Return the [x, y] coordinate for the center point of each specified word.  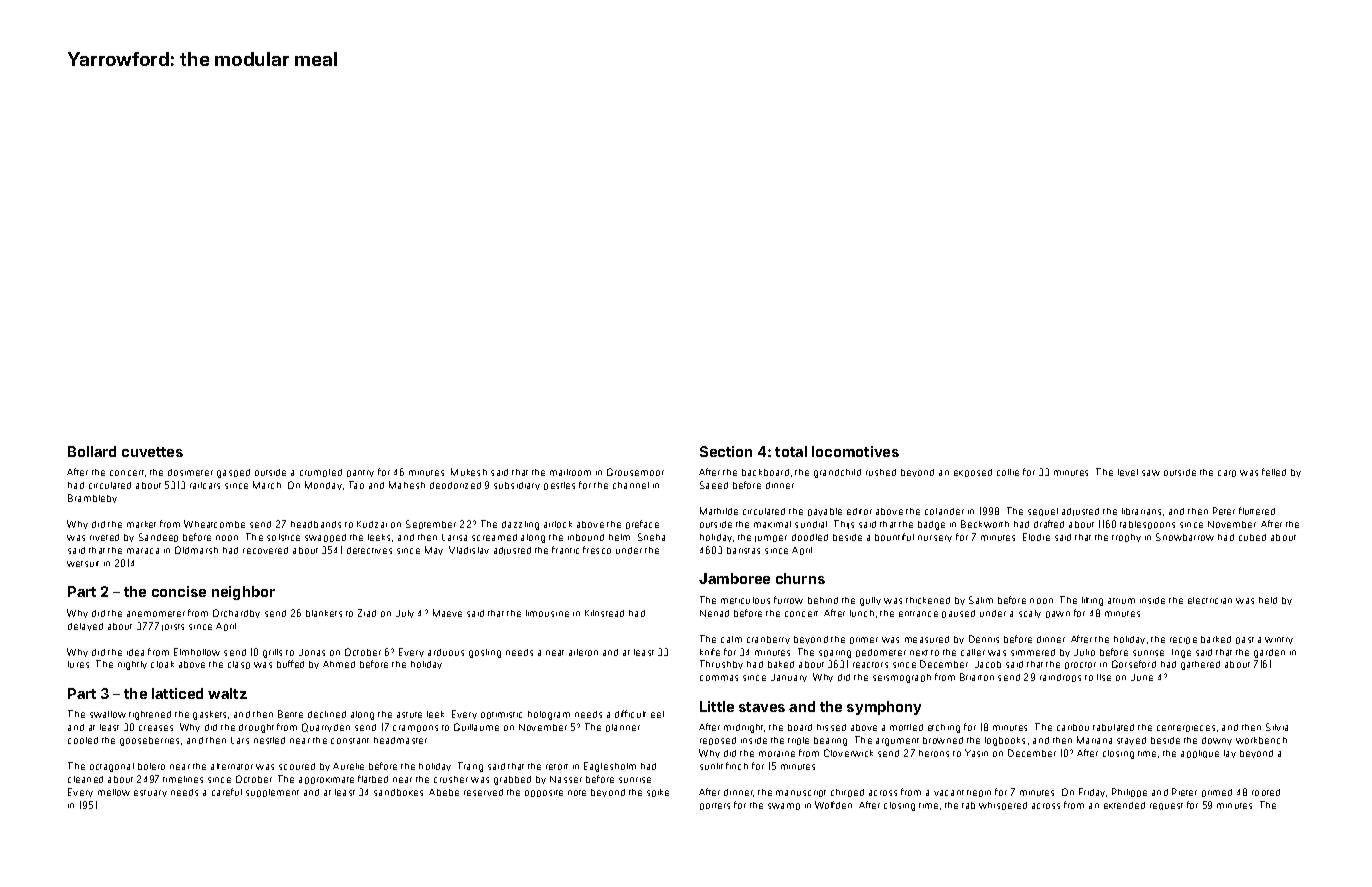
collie [1008, 472]
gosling [485, 653]
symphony [884, 708]
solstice [283, 537]
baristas [743, 550]
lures [78, 664]
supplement [272, 793]
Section [726, 451]
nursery [935, 538]
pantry [360, 473]
